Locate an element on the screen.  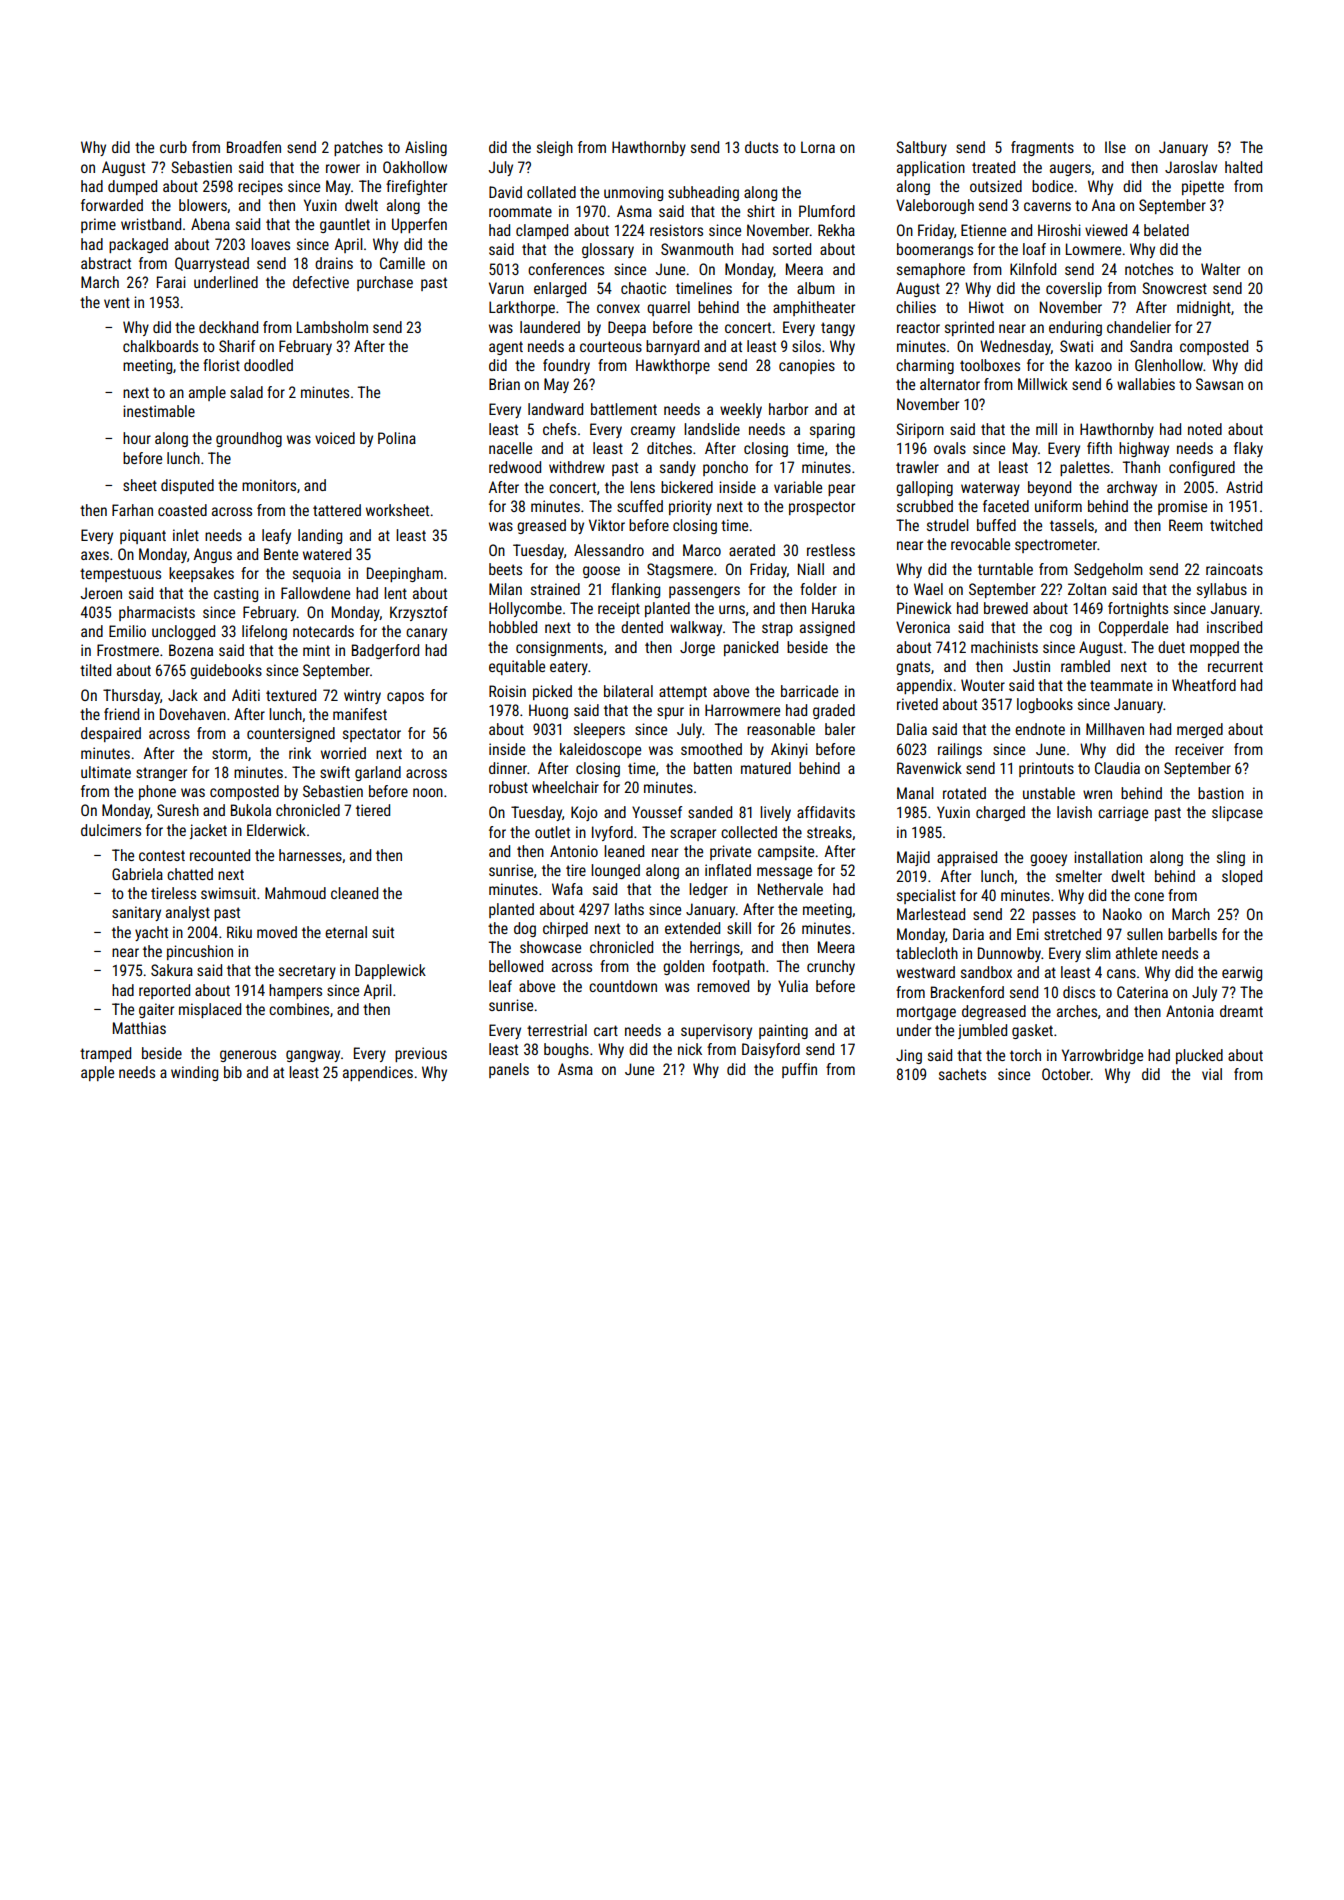
lounged is located at coordinates (615, 871).
